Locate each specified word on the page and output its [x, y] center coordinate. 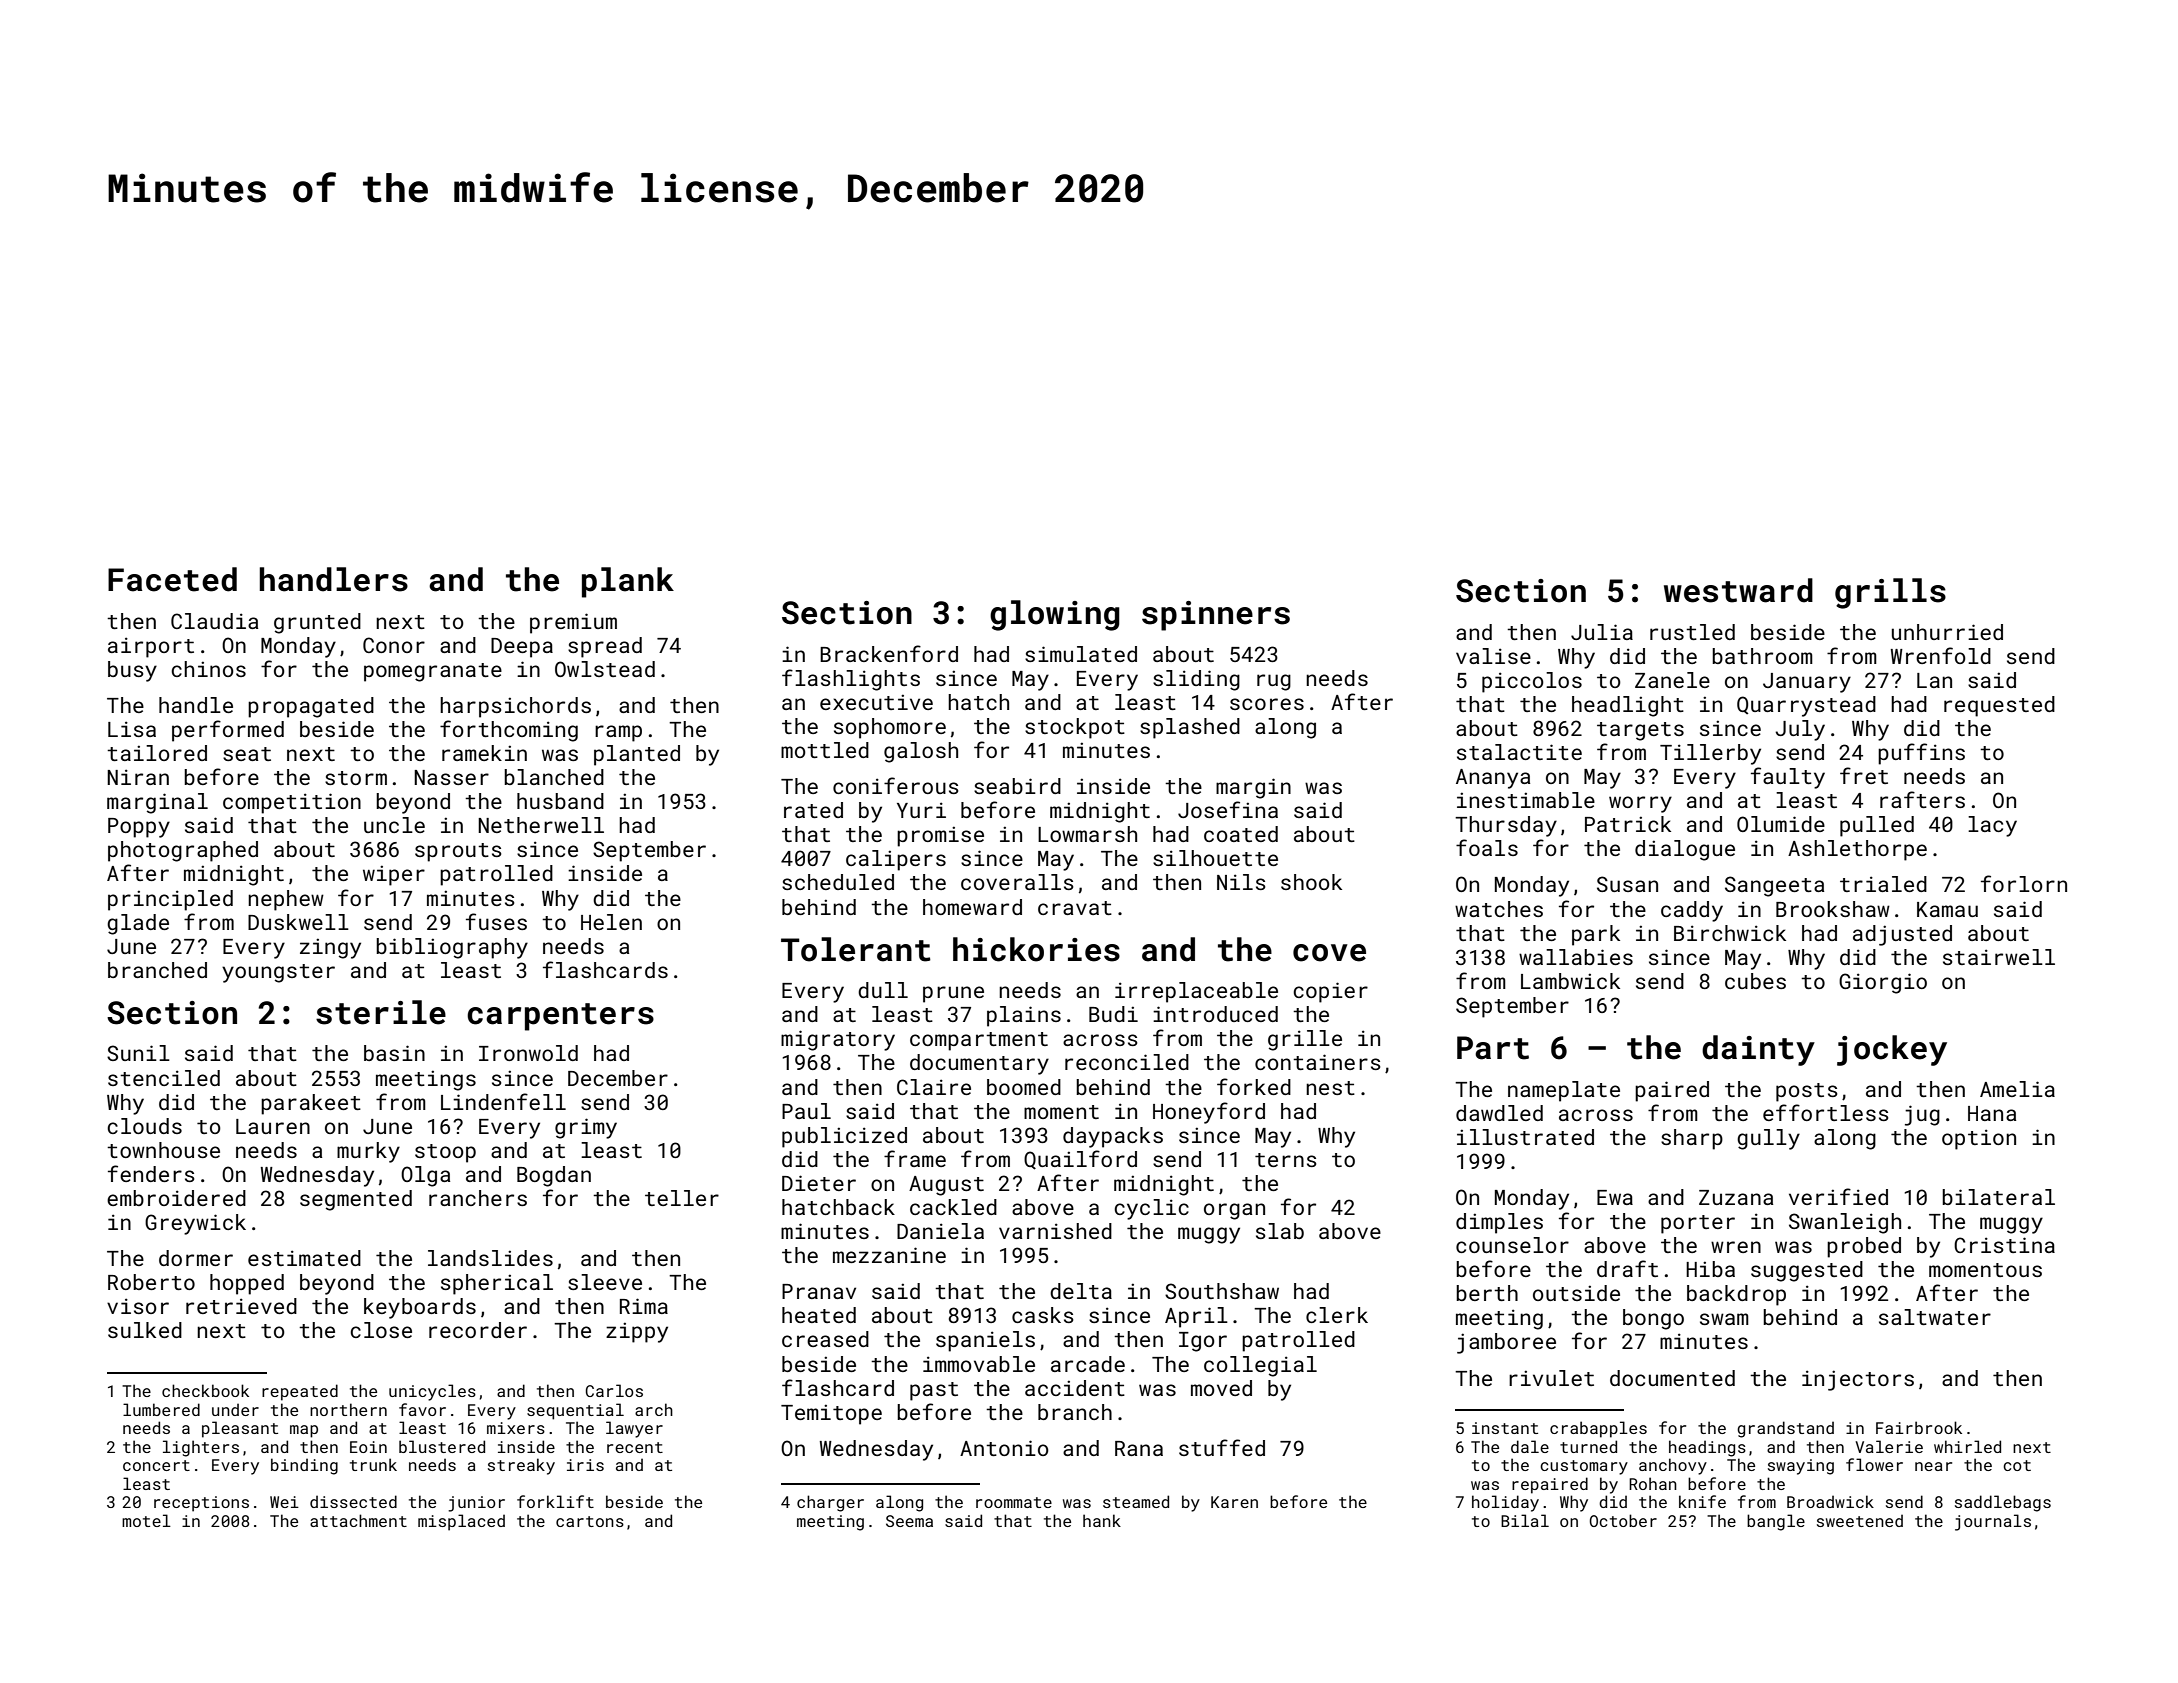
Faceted [172, 579]
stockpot [1075, 728]
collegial [1260, 1366]
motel [146, 1520]
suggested [1807, 1271]
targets [1640, 731]
